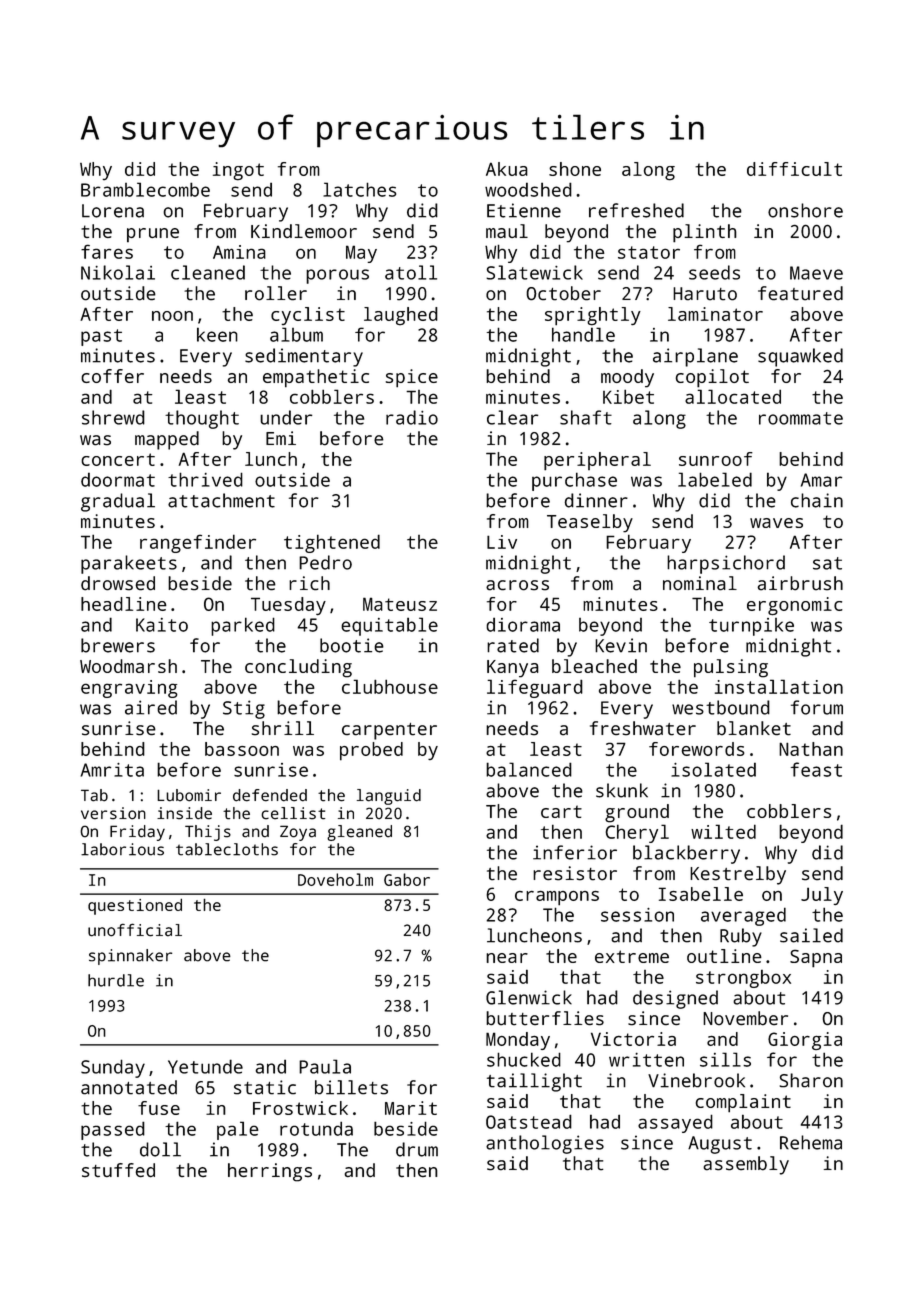 The height and width of the screenshot is (1311, 924). I want to click on sedimentary, so click(304, 357).
